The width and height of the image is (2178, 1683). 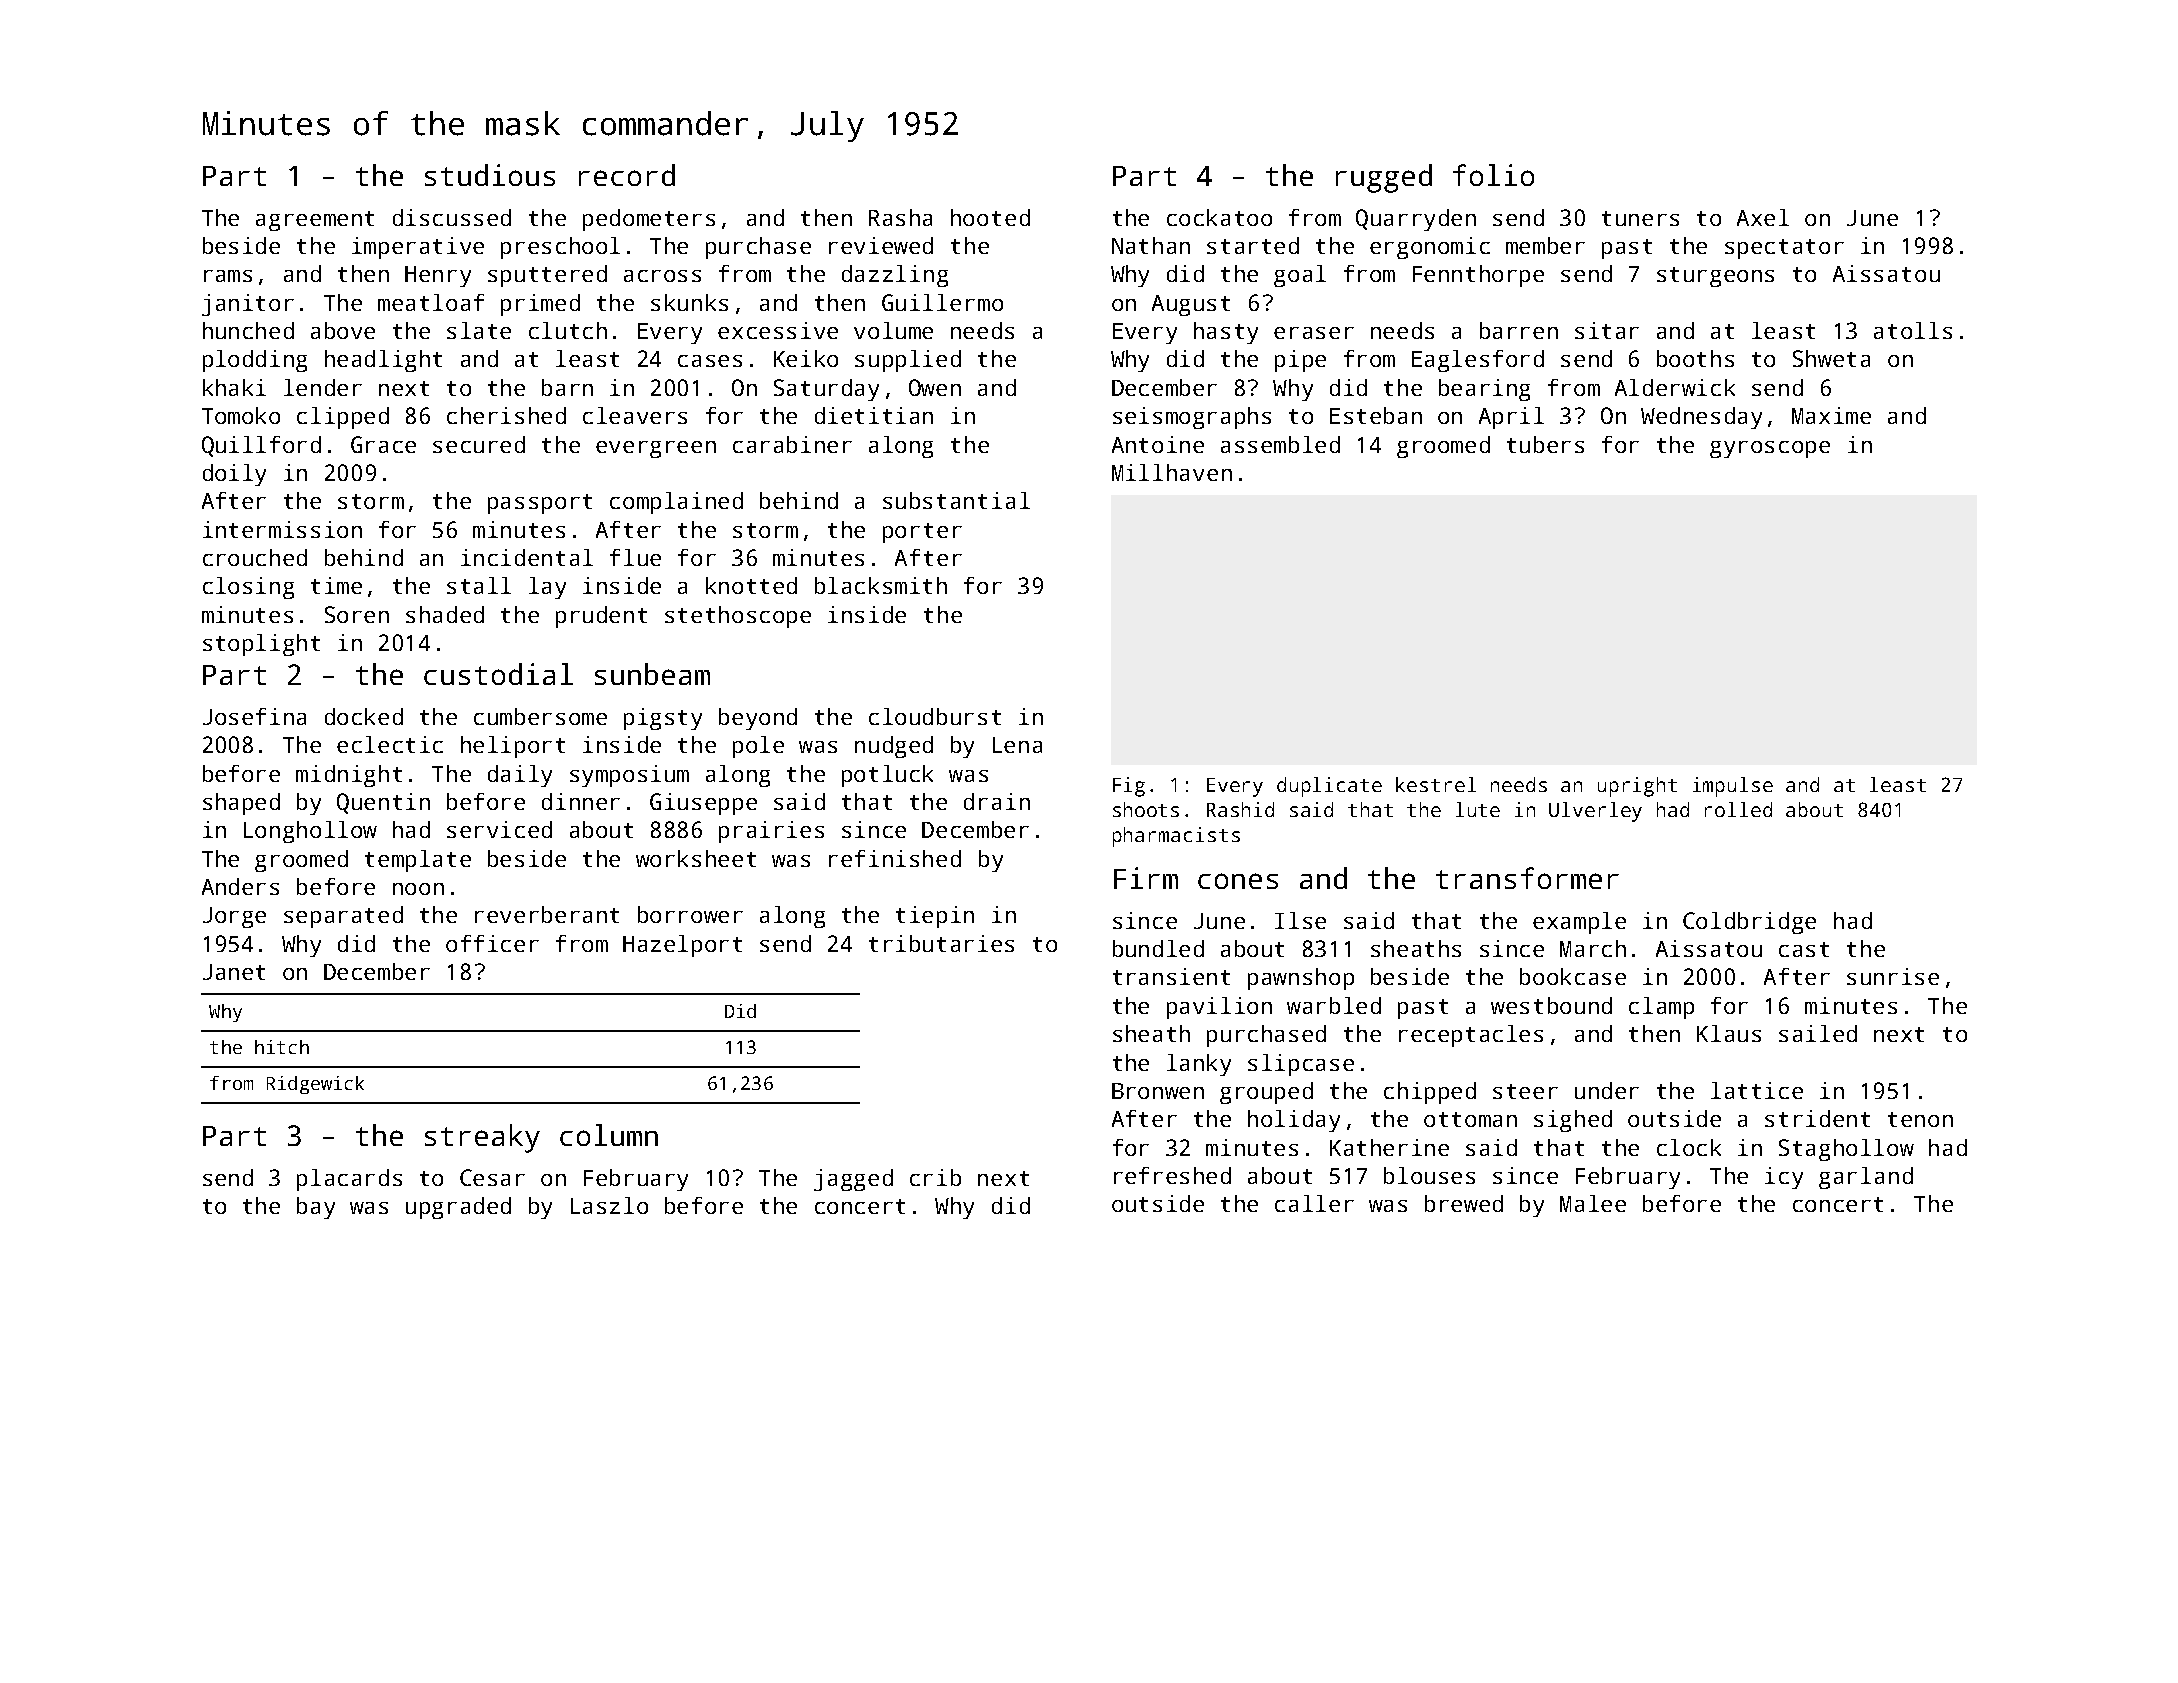 I want to click on tiepin, so click(x=935, y=917).
